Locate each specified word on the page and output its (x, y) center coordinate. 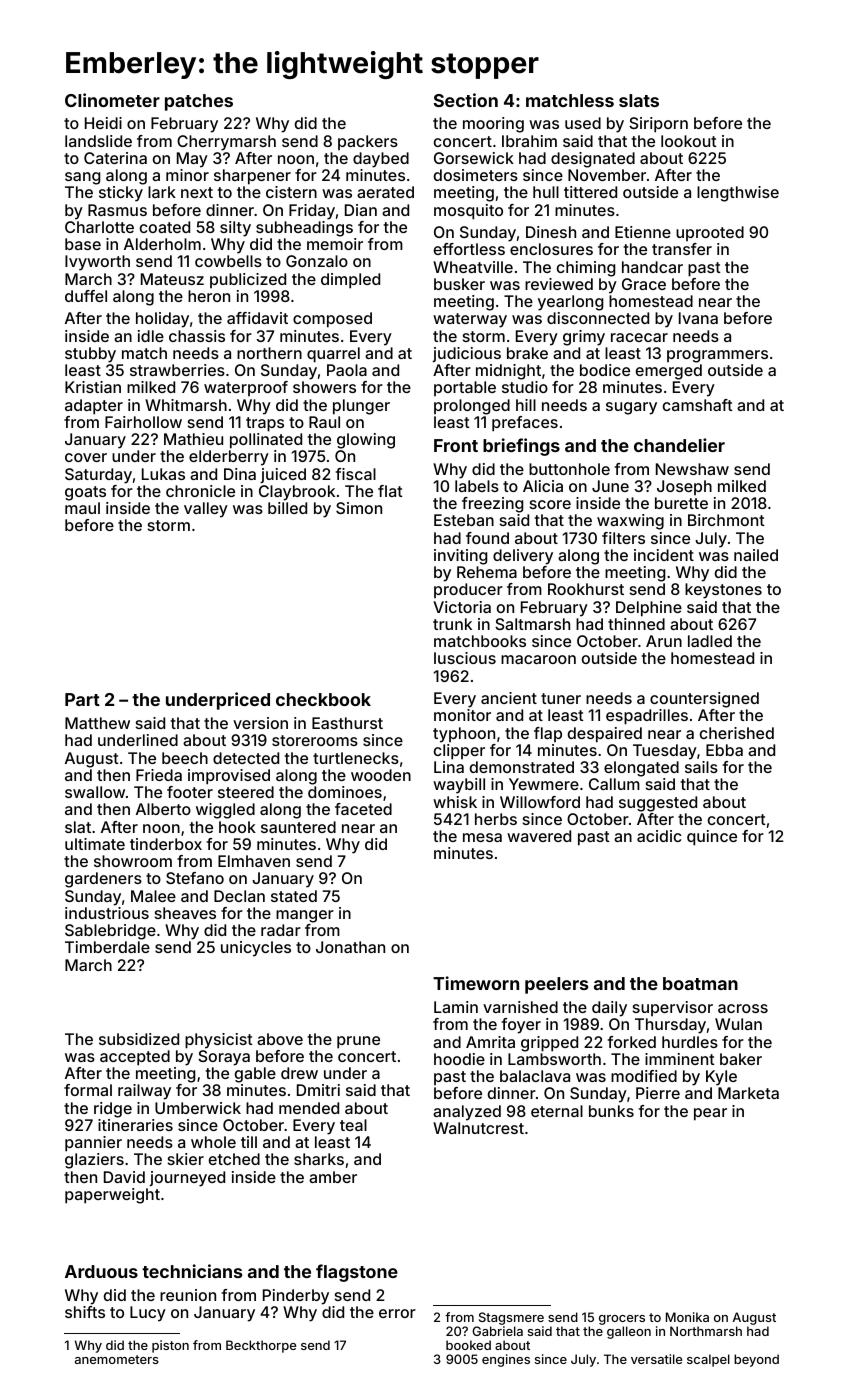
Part (82, 699)
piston (170, 1346)
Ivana (698, 318)
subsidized (139, 1039)
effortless (469, 249)
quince (712, 838)
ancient (509, 698)
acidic (659, 836)
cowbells (228, 261)
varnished (520, 1007)
